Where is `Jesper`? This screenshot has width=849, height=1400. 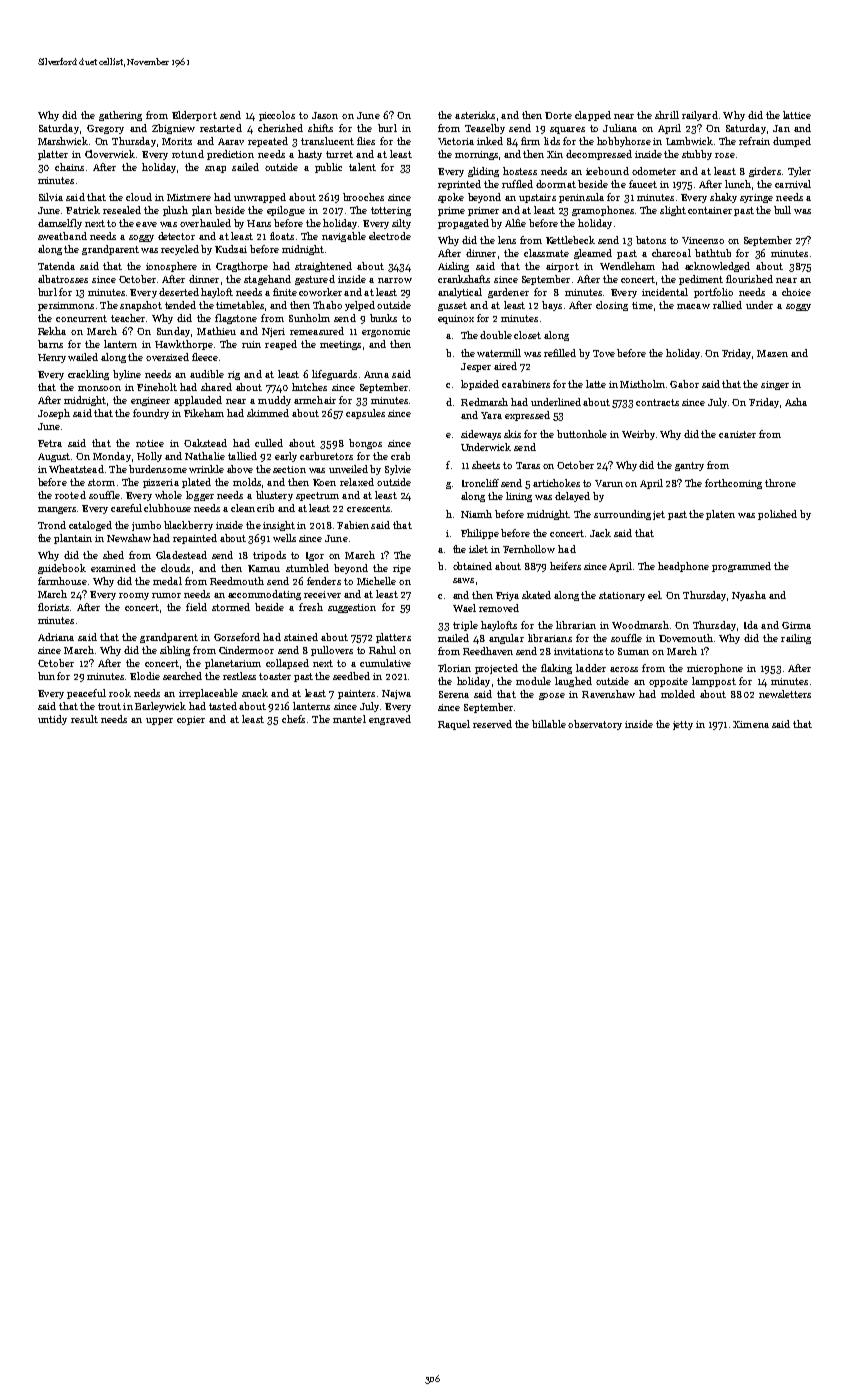
Jesper is located at coordinates (476, 367).
